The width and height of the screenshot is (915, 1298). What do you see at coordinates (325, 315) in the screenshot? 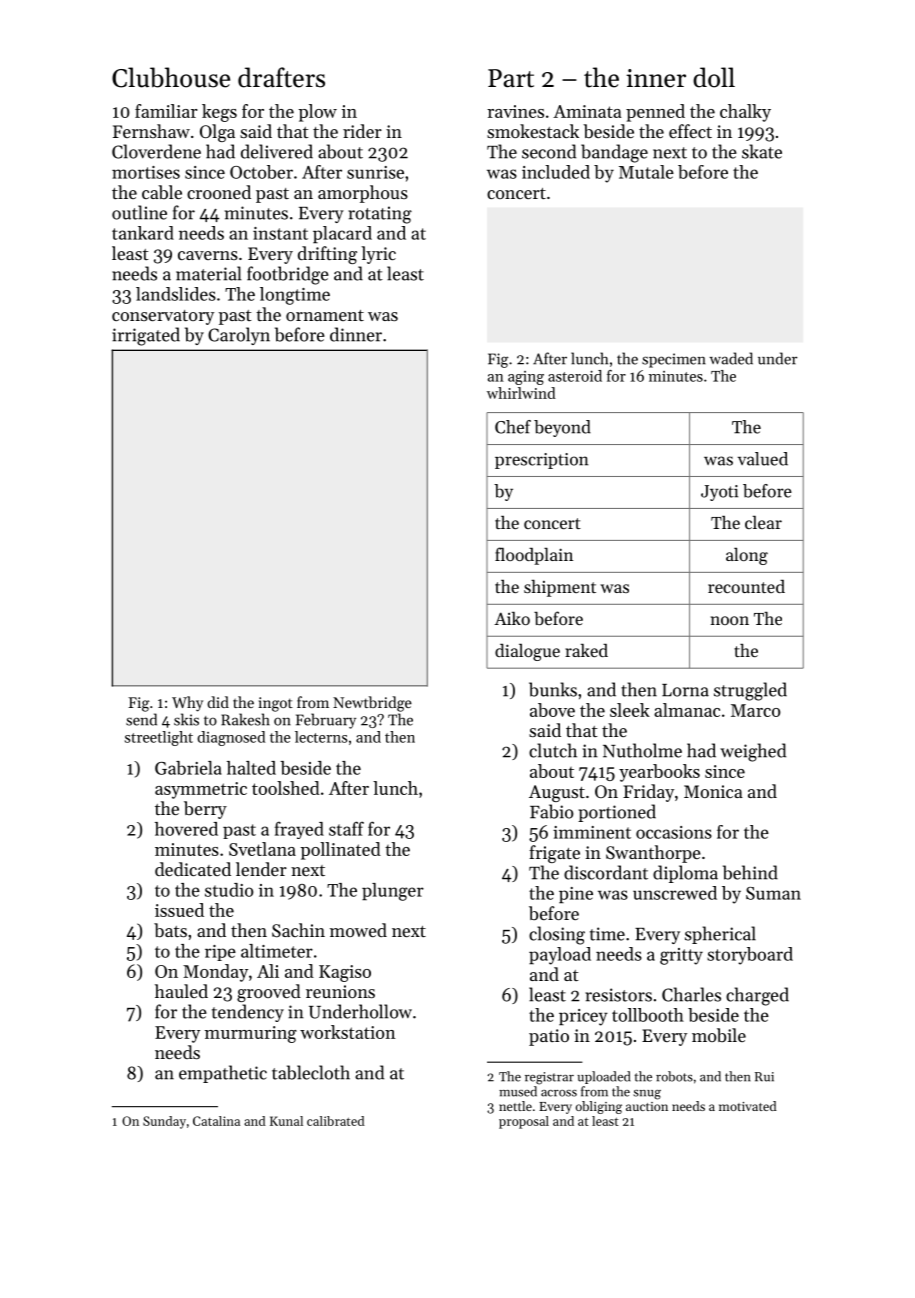
I see `ornament` at bounding box center [325, 315].
